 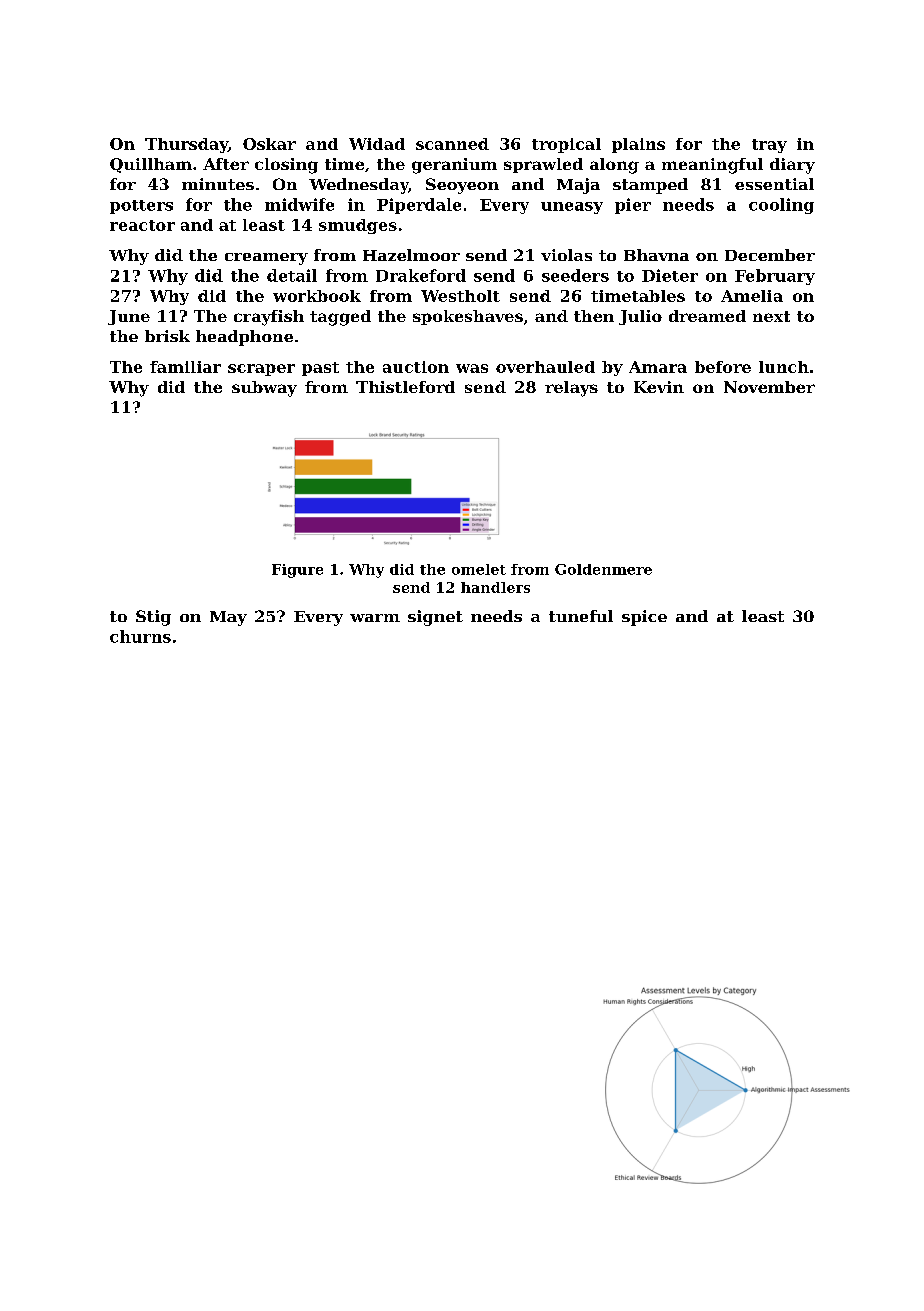 I want to click on churns, so click(x=140, y=636).
